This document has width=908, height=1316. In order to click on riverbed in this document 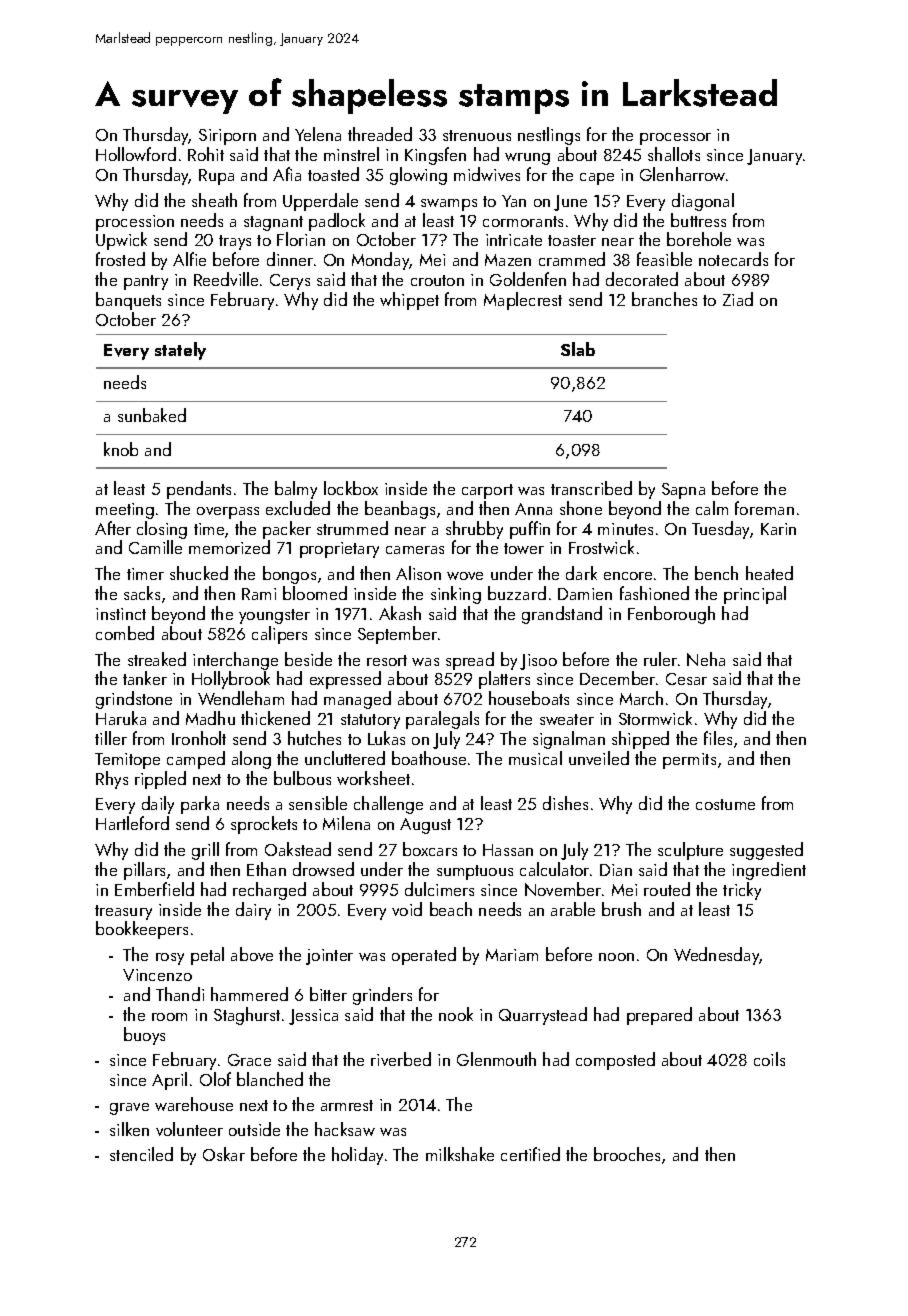, I will do `click(401, 1059)`.
